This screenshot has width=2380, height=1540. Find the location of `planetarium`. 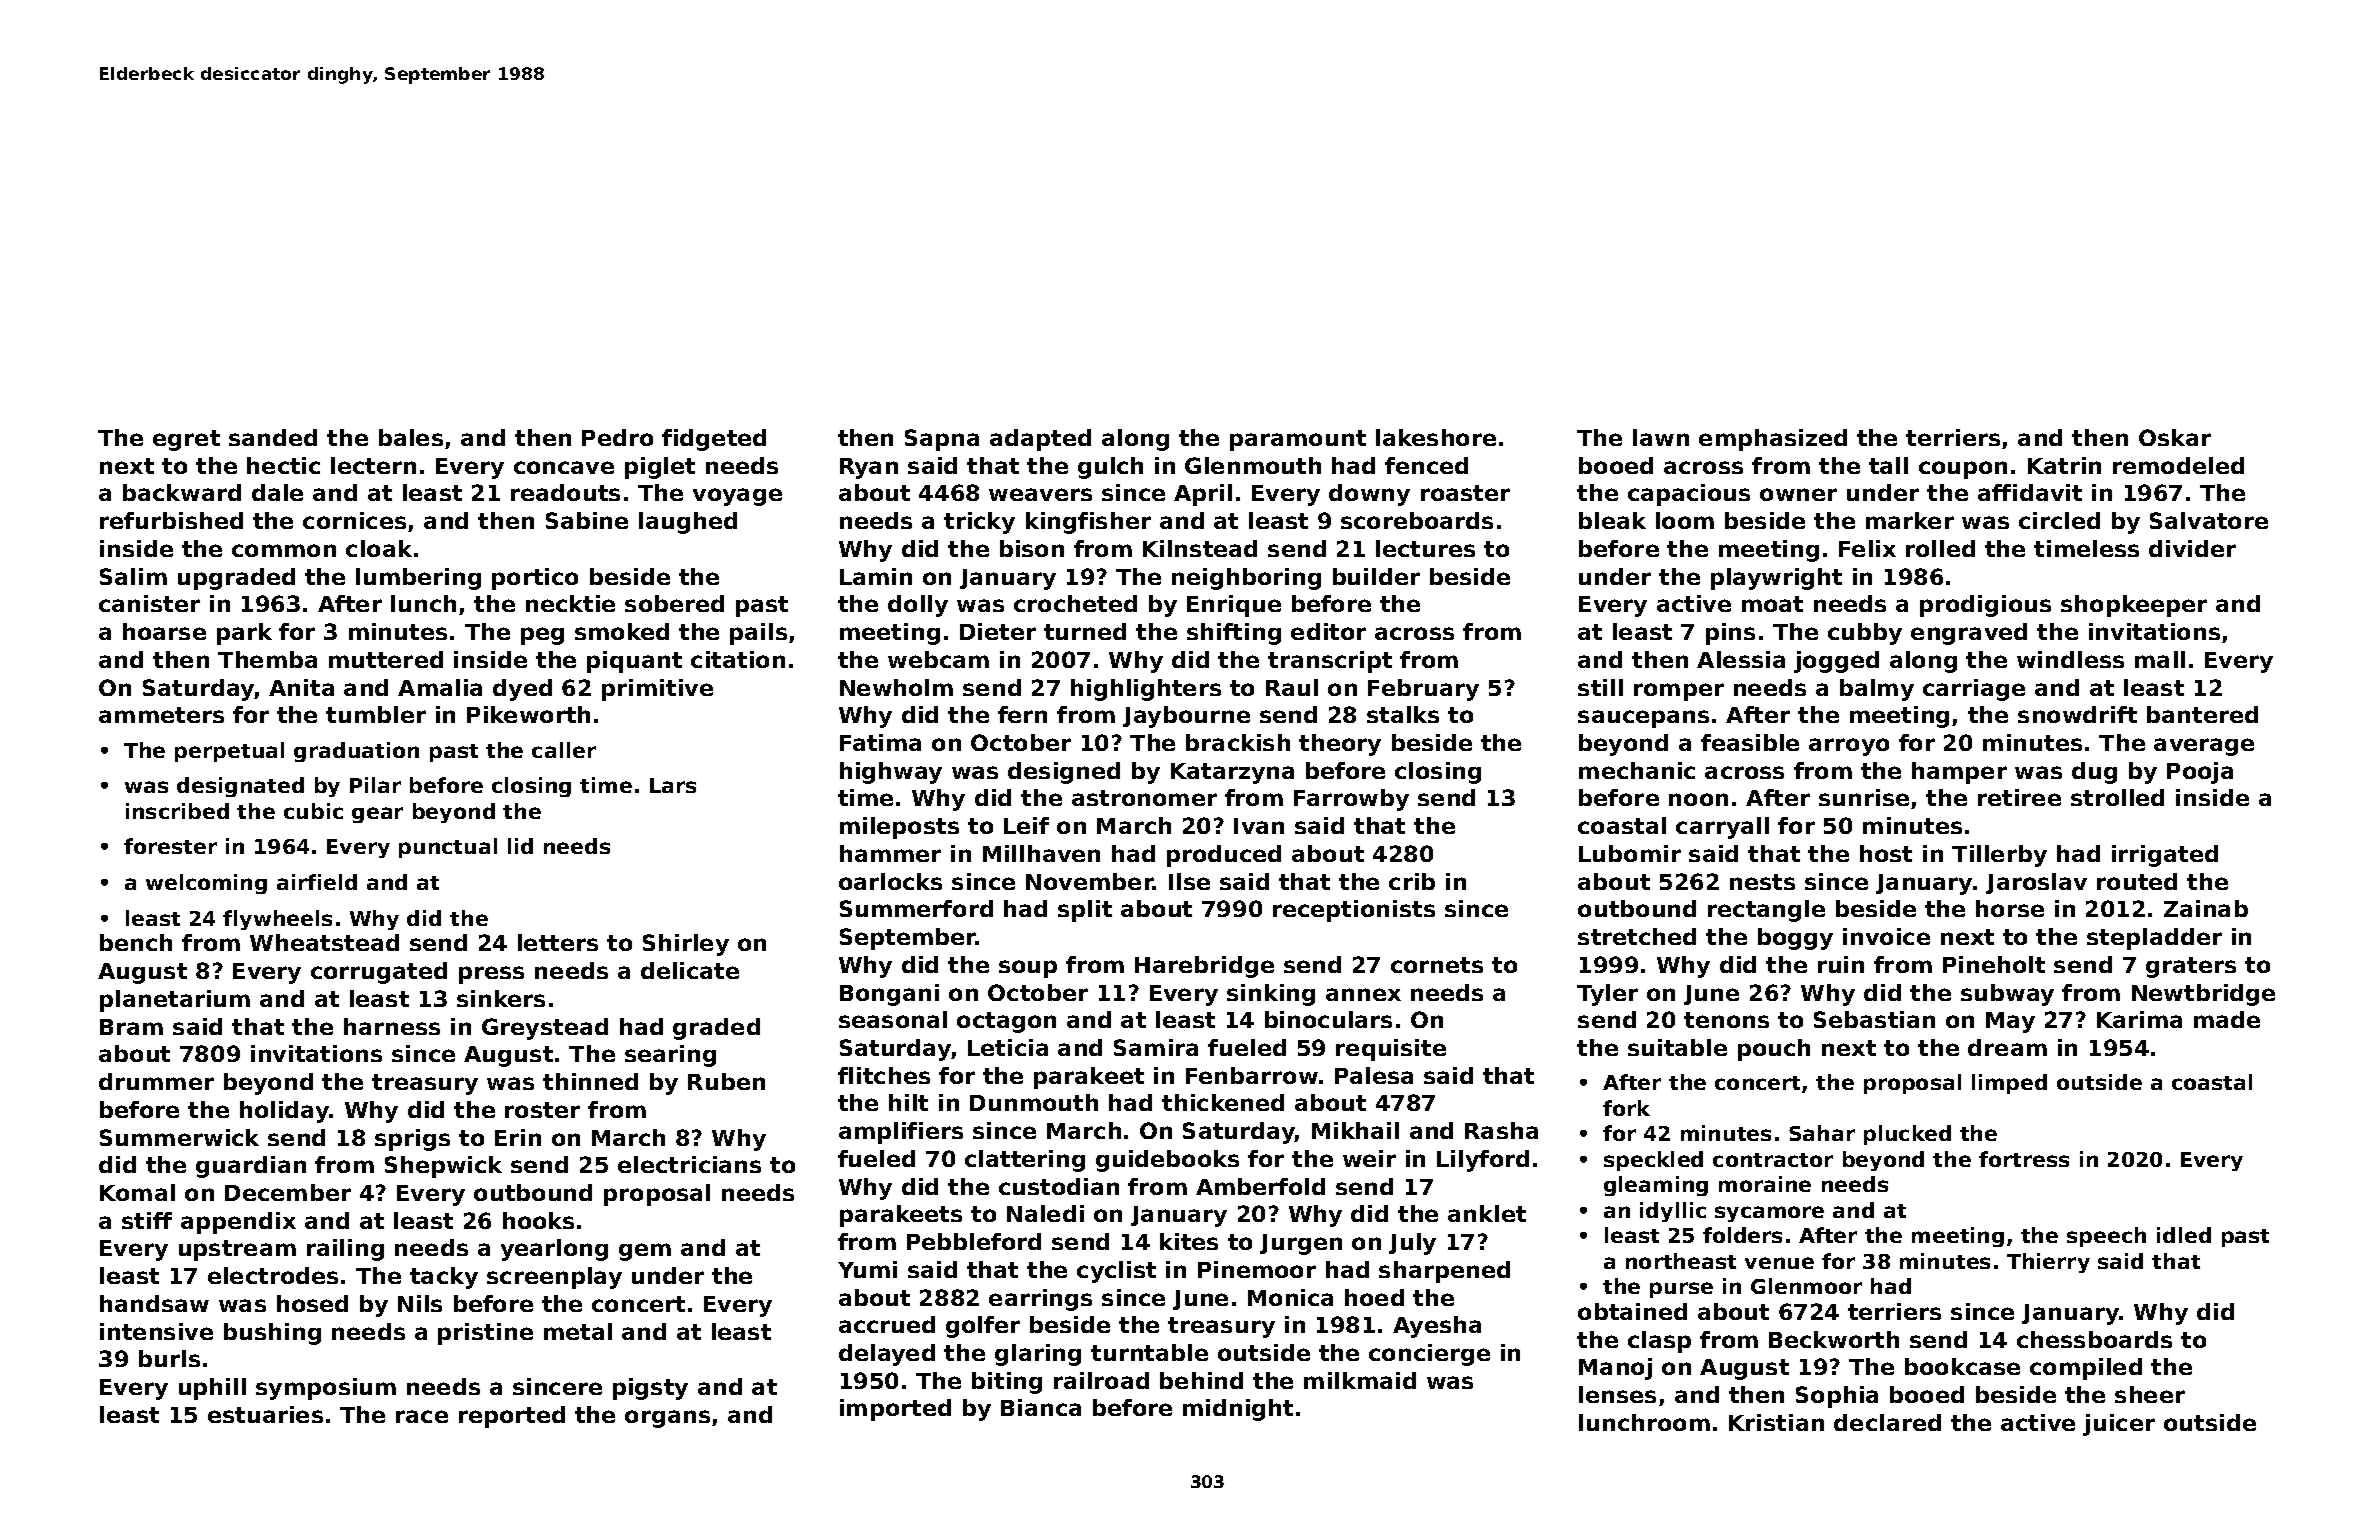

planetarium is located at coordinates (175, 1001).
